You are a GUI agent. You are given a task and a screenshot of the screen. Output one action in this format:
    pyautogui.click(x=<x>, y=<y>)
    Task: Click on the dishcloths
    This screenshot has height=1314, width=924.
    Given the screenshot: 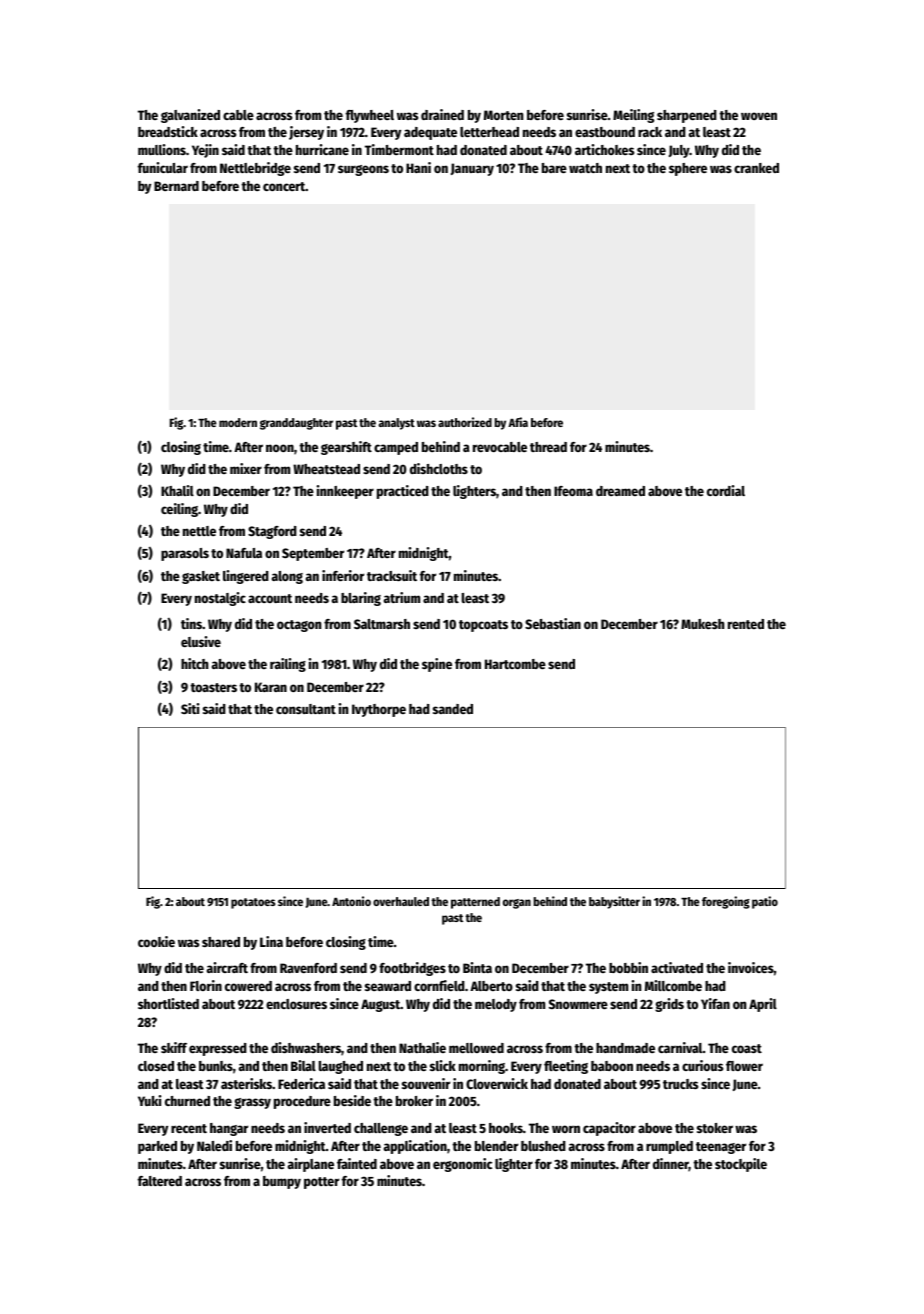 What is the action you would take?
    pyautogui.click(x=439, y=468)
